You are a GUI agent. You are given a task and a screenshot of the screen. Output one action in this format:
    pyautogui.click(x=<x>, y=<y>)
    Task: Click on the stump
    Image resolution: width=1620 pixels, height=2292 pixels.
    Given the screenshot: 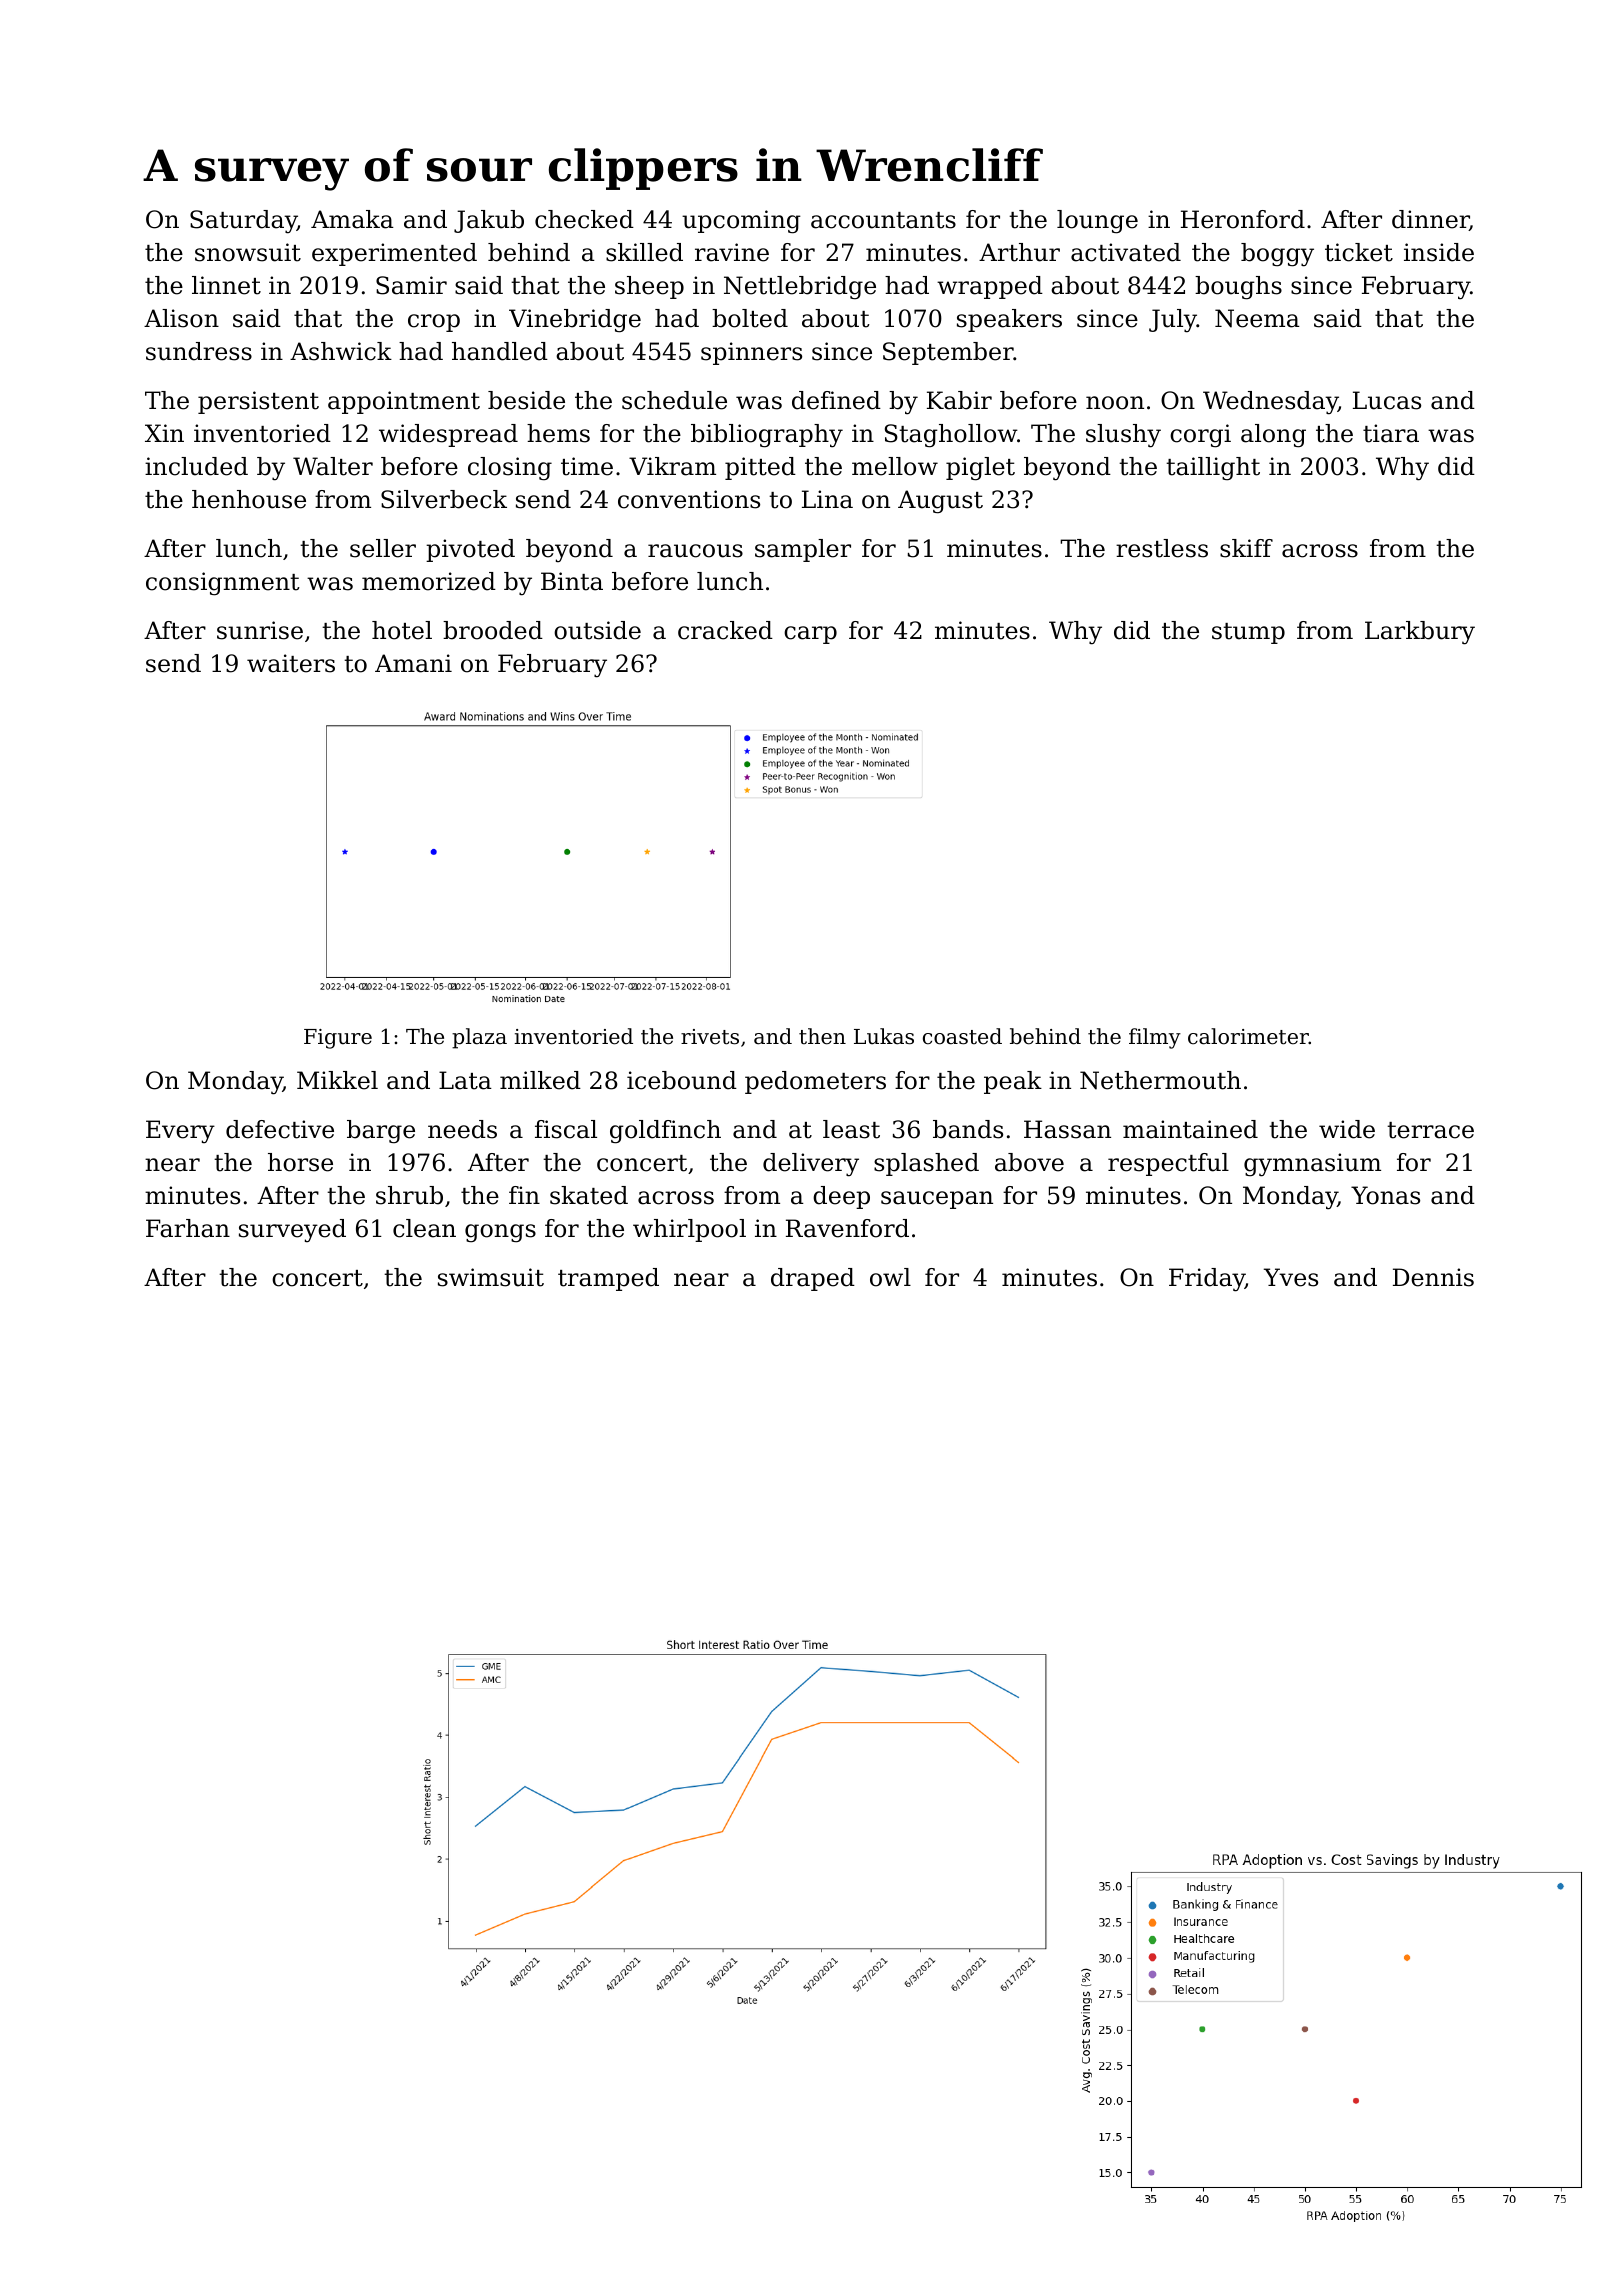 What is the action you would take?
    pyautogui.click(x=1248, y=633)
